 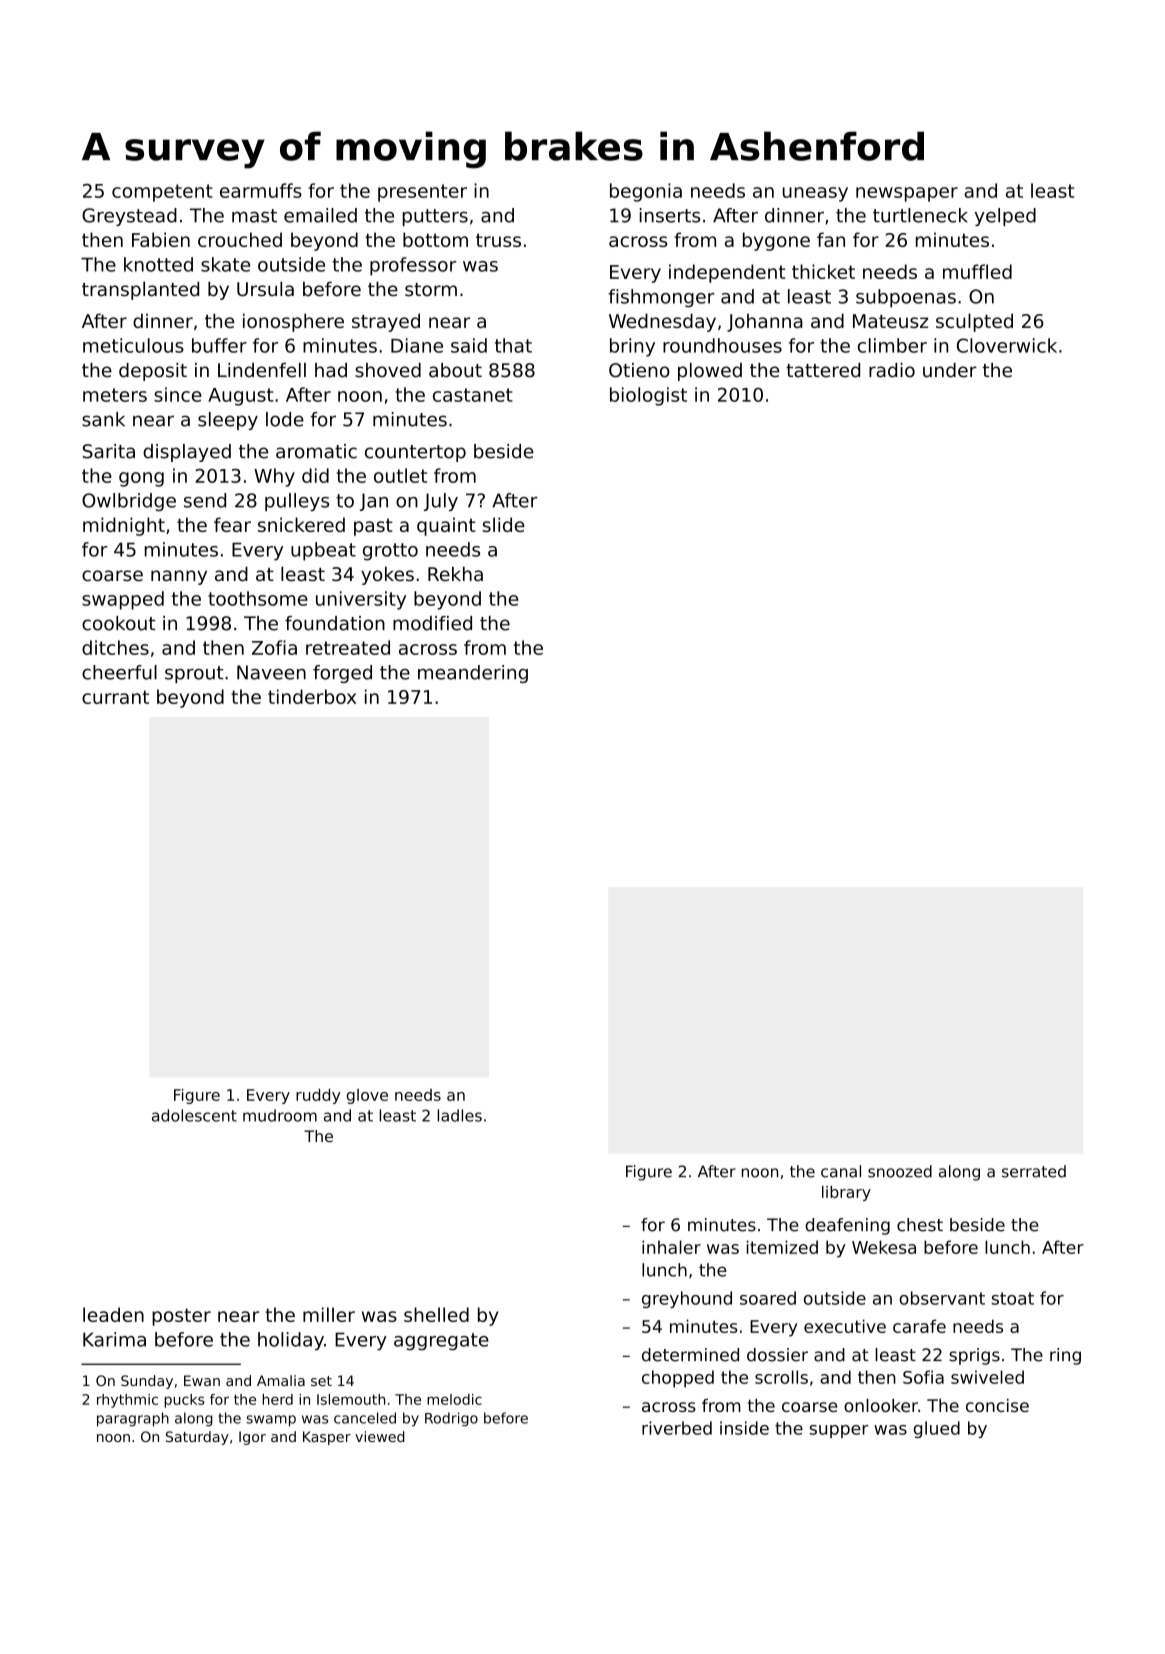 What do you see at coordinates (907, 194) in the screenshot?
I see `newspaper` at bounding box center [907, 194].
